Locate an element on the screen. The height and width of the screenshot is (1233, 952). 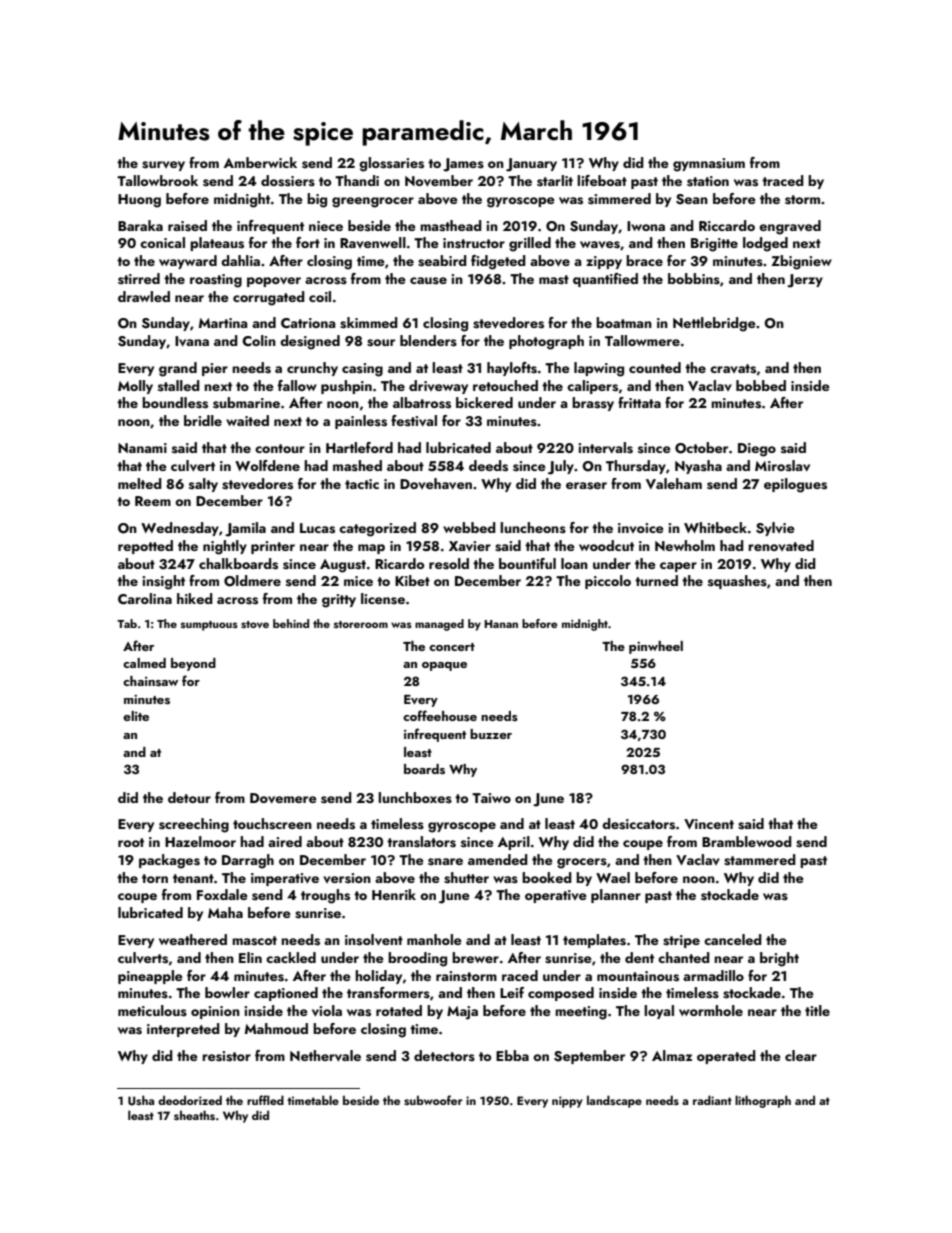
Riccardo is located at coordinates (727, 225).
